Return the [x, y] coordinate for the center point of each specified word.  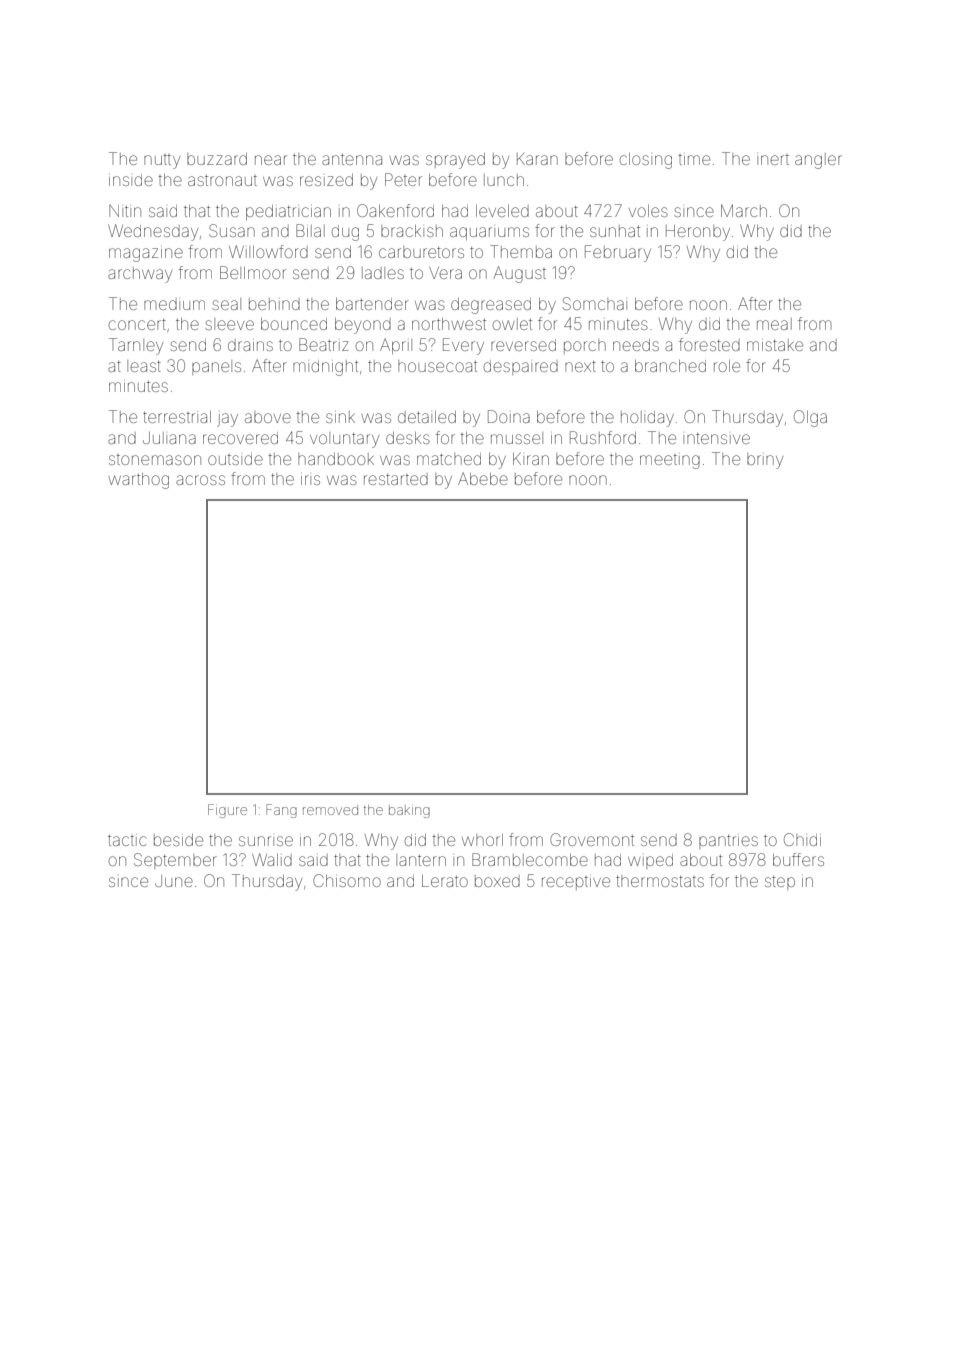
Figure [227, 811]
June [174, 881]
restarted [396, 479]
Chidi [802, 839]
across [200, 480]
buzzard [217, 159]
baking [409, 811]
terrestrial [177, 417]
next [580, 366]
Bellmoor [253, 272]
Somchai [595, 303]
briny [765, 461]
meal [774, 324]
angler [818, 161]
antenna [352, 159]
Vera [445, 273]
